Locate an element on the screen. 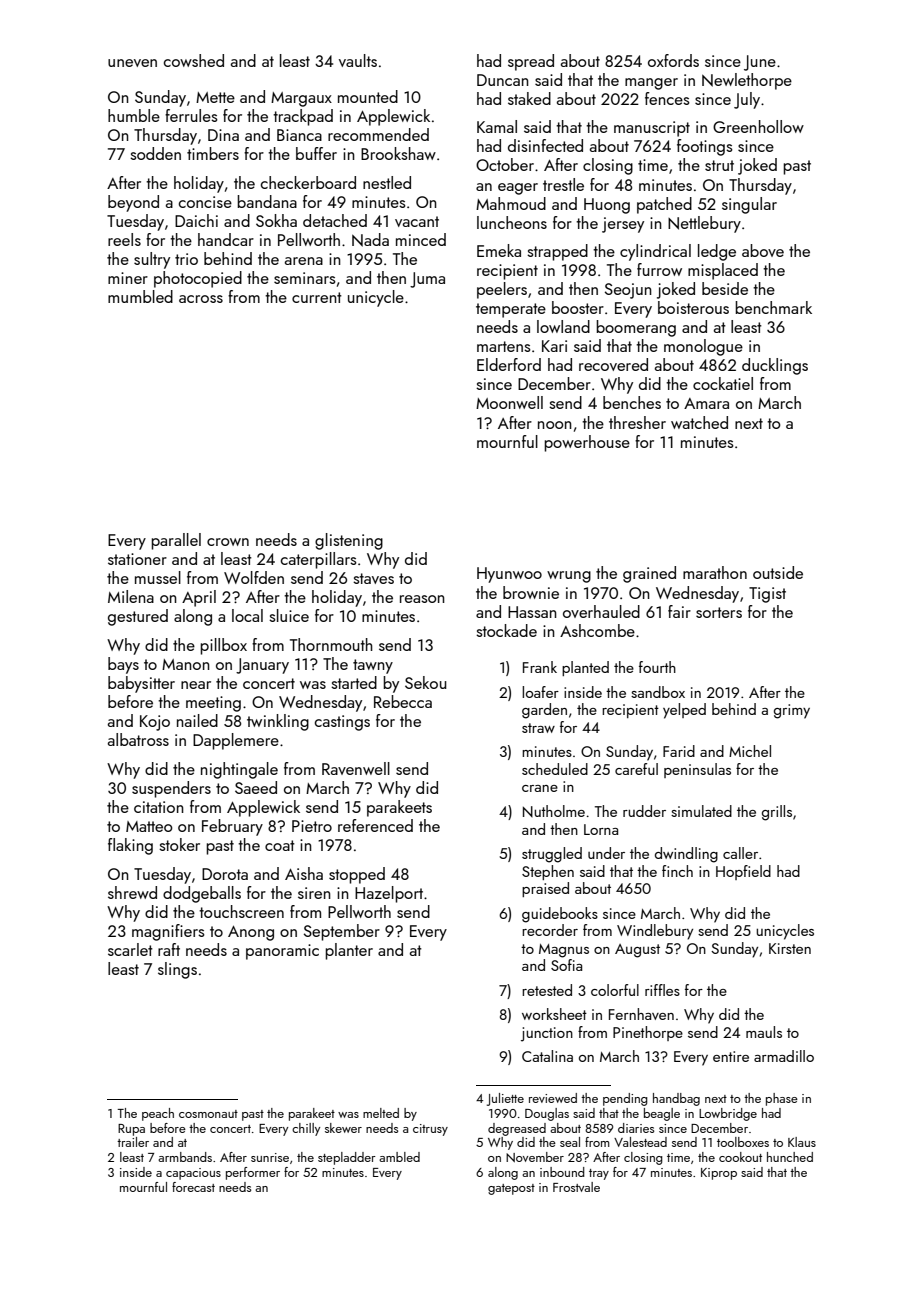 This screenshot has width=924, height=1308. cowshed is located at coordinates (194, 60).
